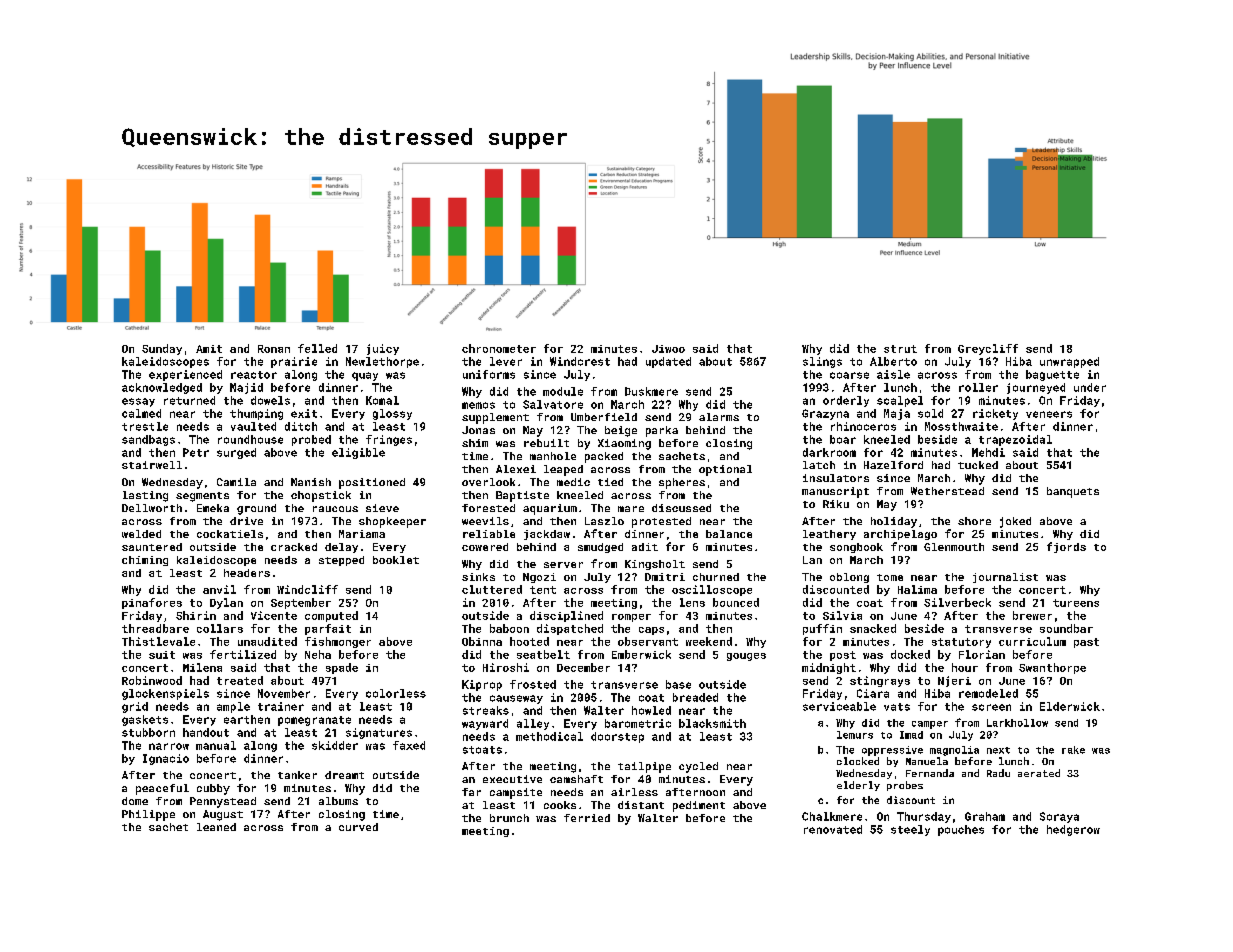 Image resolution: width=1233 pixels, height=952 pixels. What do you see at coordinates (698, 767) in the screenshot?
I see `cycled` at bounding box center [698, 767].
